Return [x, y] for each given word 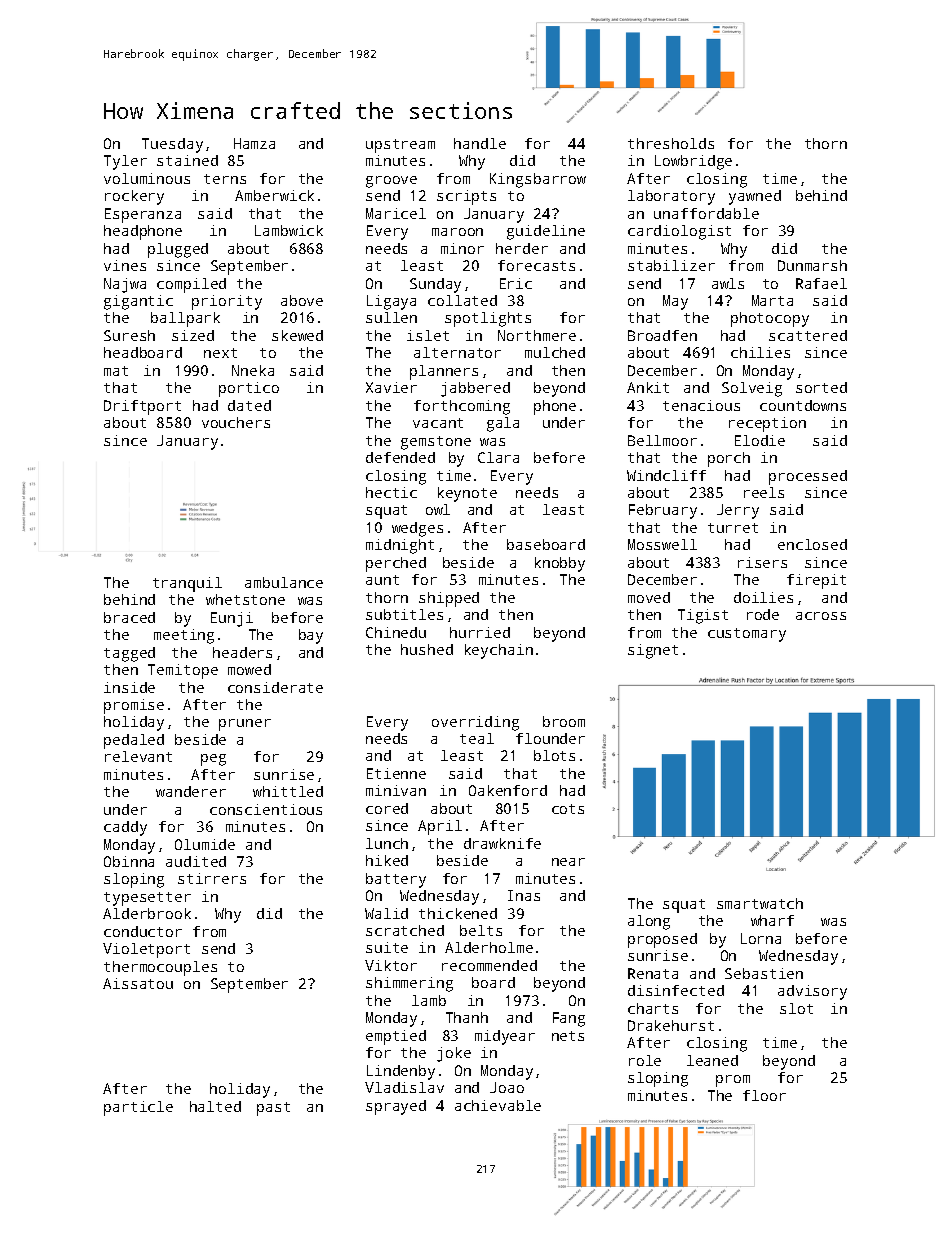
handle [480, 143]
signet [653, 651]
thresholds [671, 143]
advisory [812, 992]
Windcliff [666, 475]
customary [747, 635]
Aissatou [138, 983]
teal [477, 738]
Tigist [703, 616]
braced [129, 617]
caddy [125, 828]
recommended [489, 965]
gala [503, 424]
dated [249, 405]
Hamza [254, 143]
